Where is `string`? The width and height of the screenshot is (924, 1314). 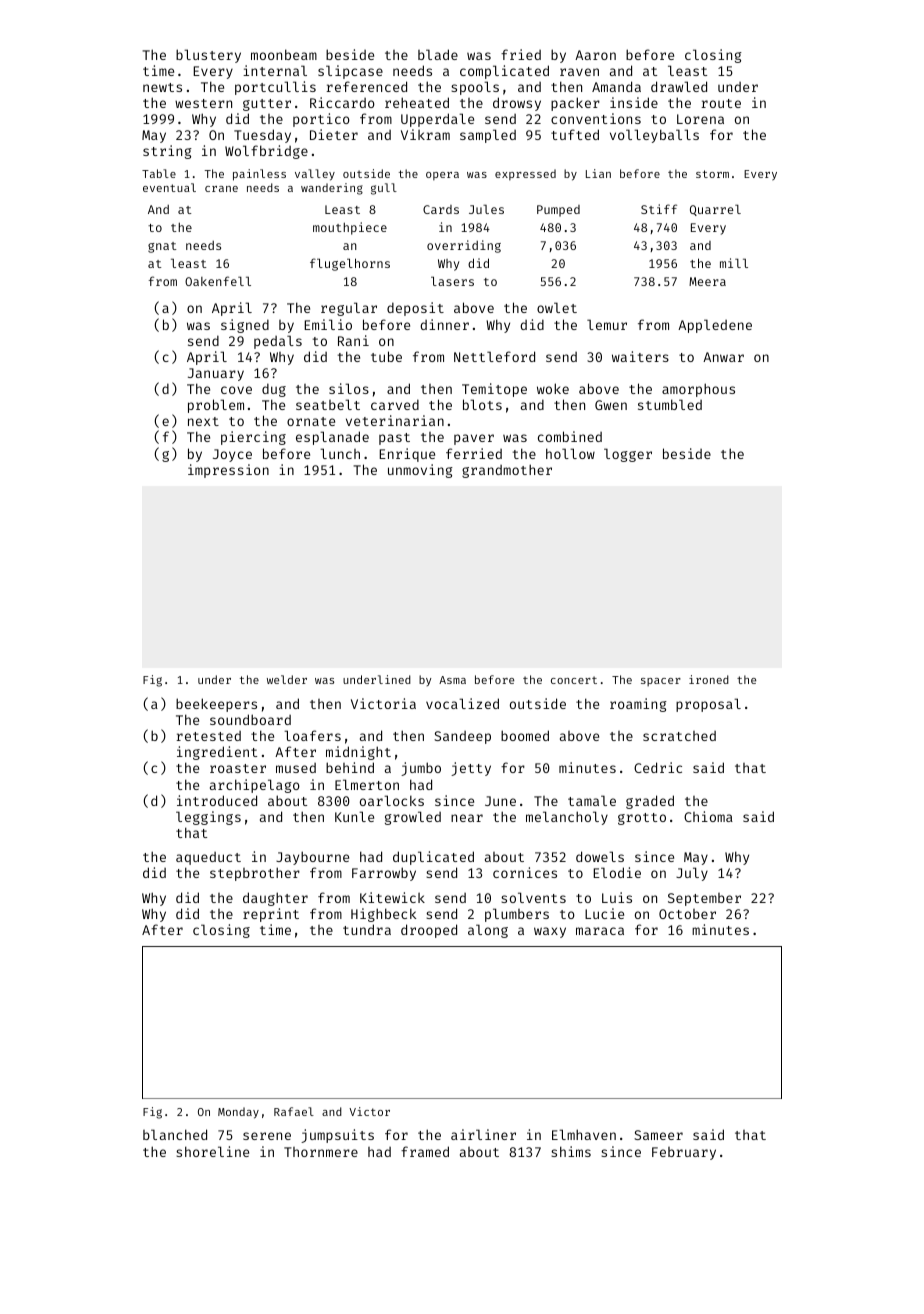 string is located at coordinates (167, 152).
